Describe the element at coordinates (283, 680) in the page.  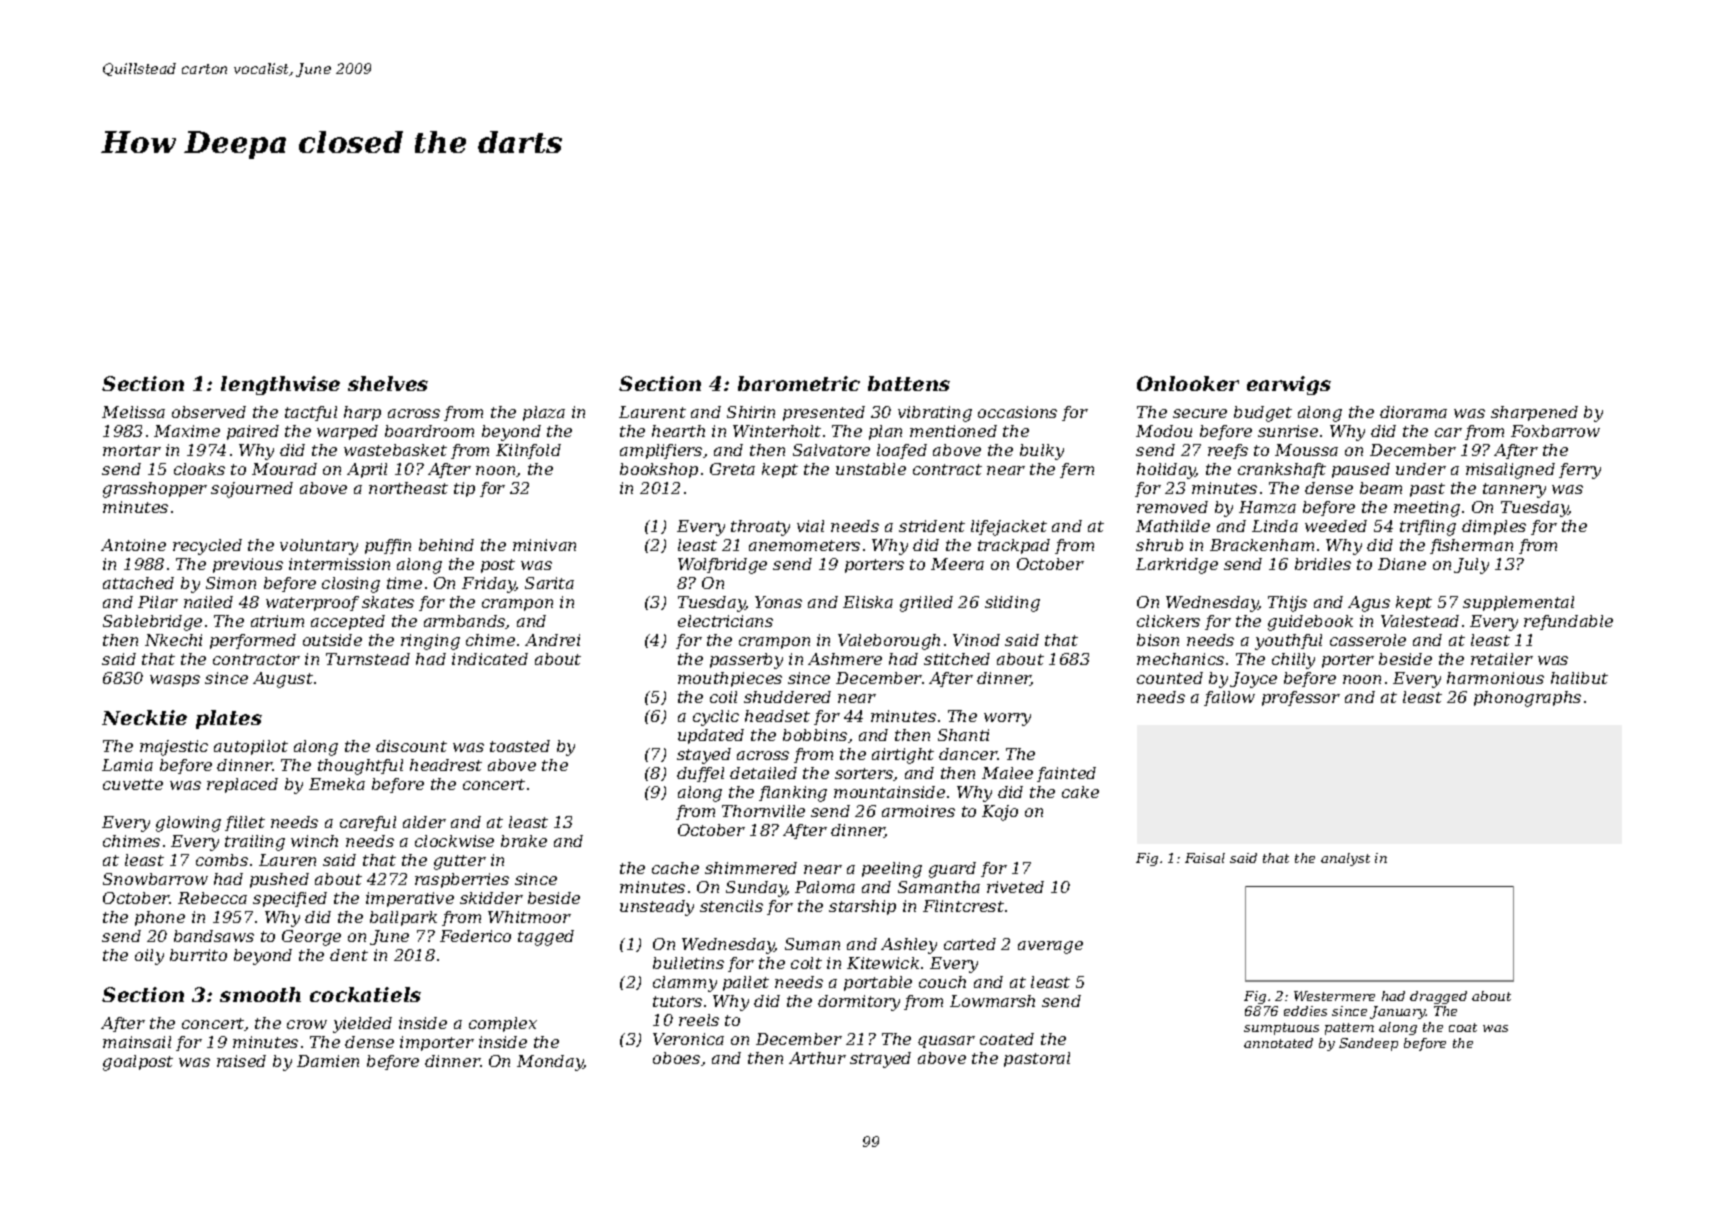
I see `August` at that location.
